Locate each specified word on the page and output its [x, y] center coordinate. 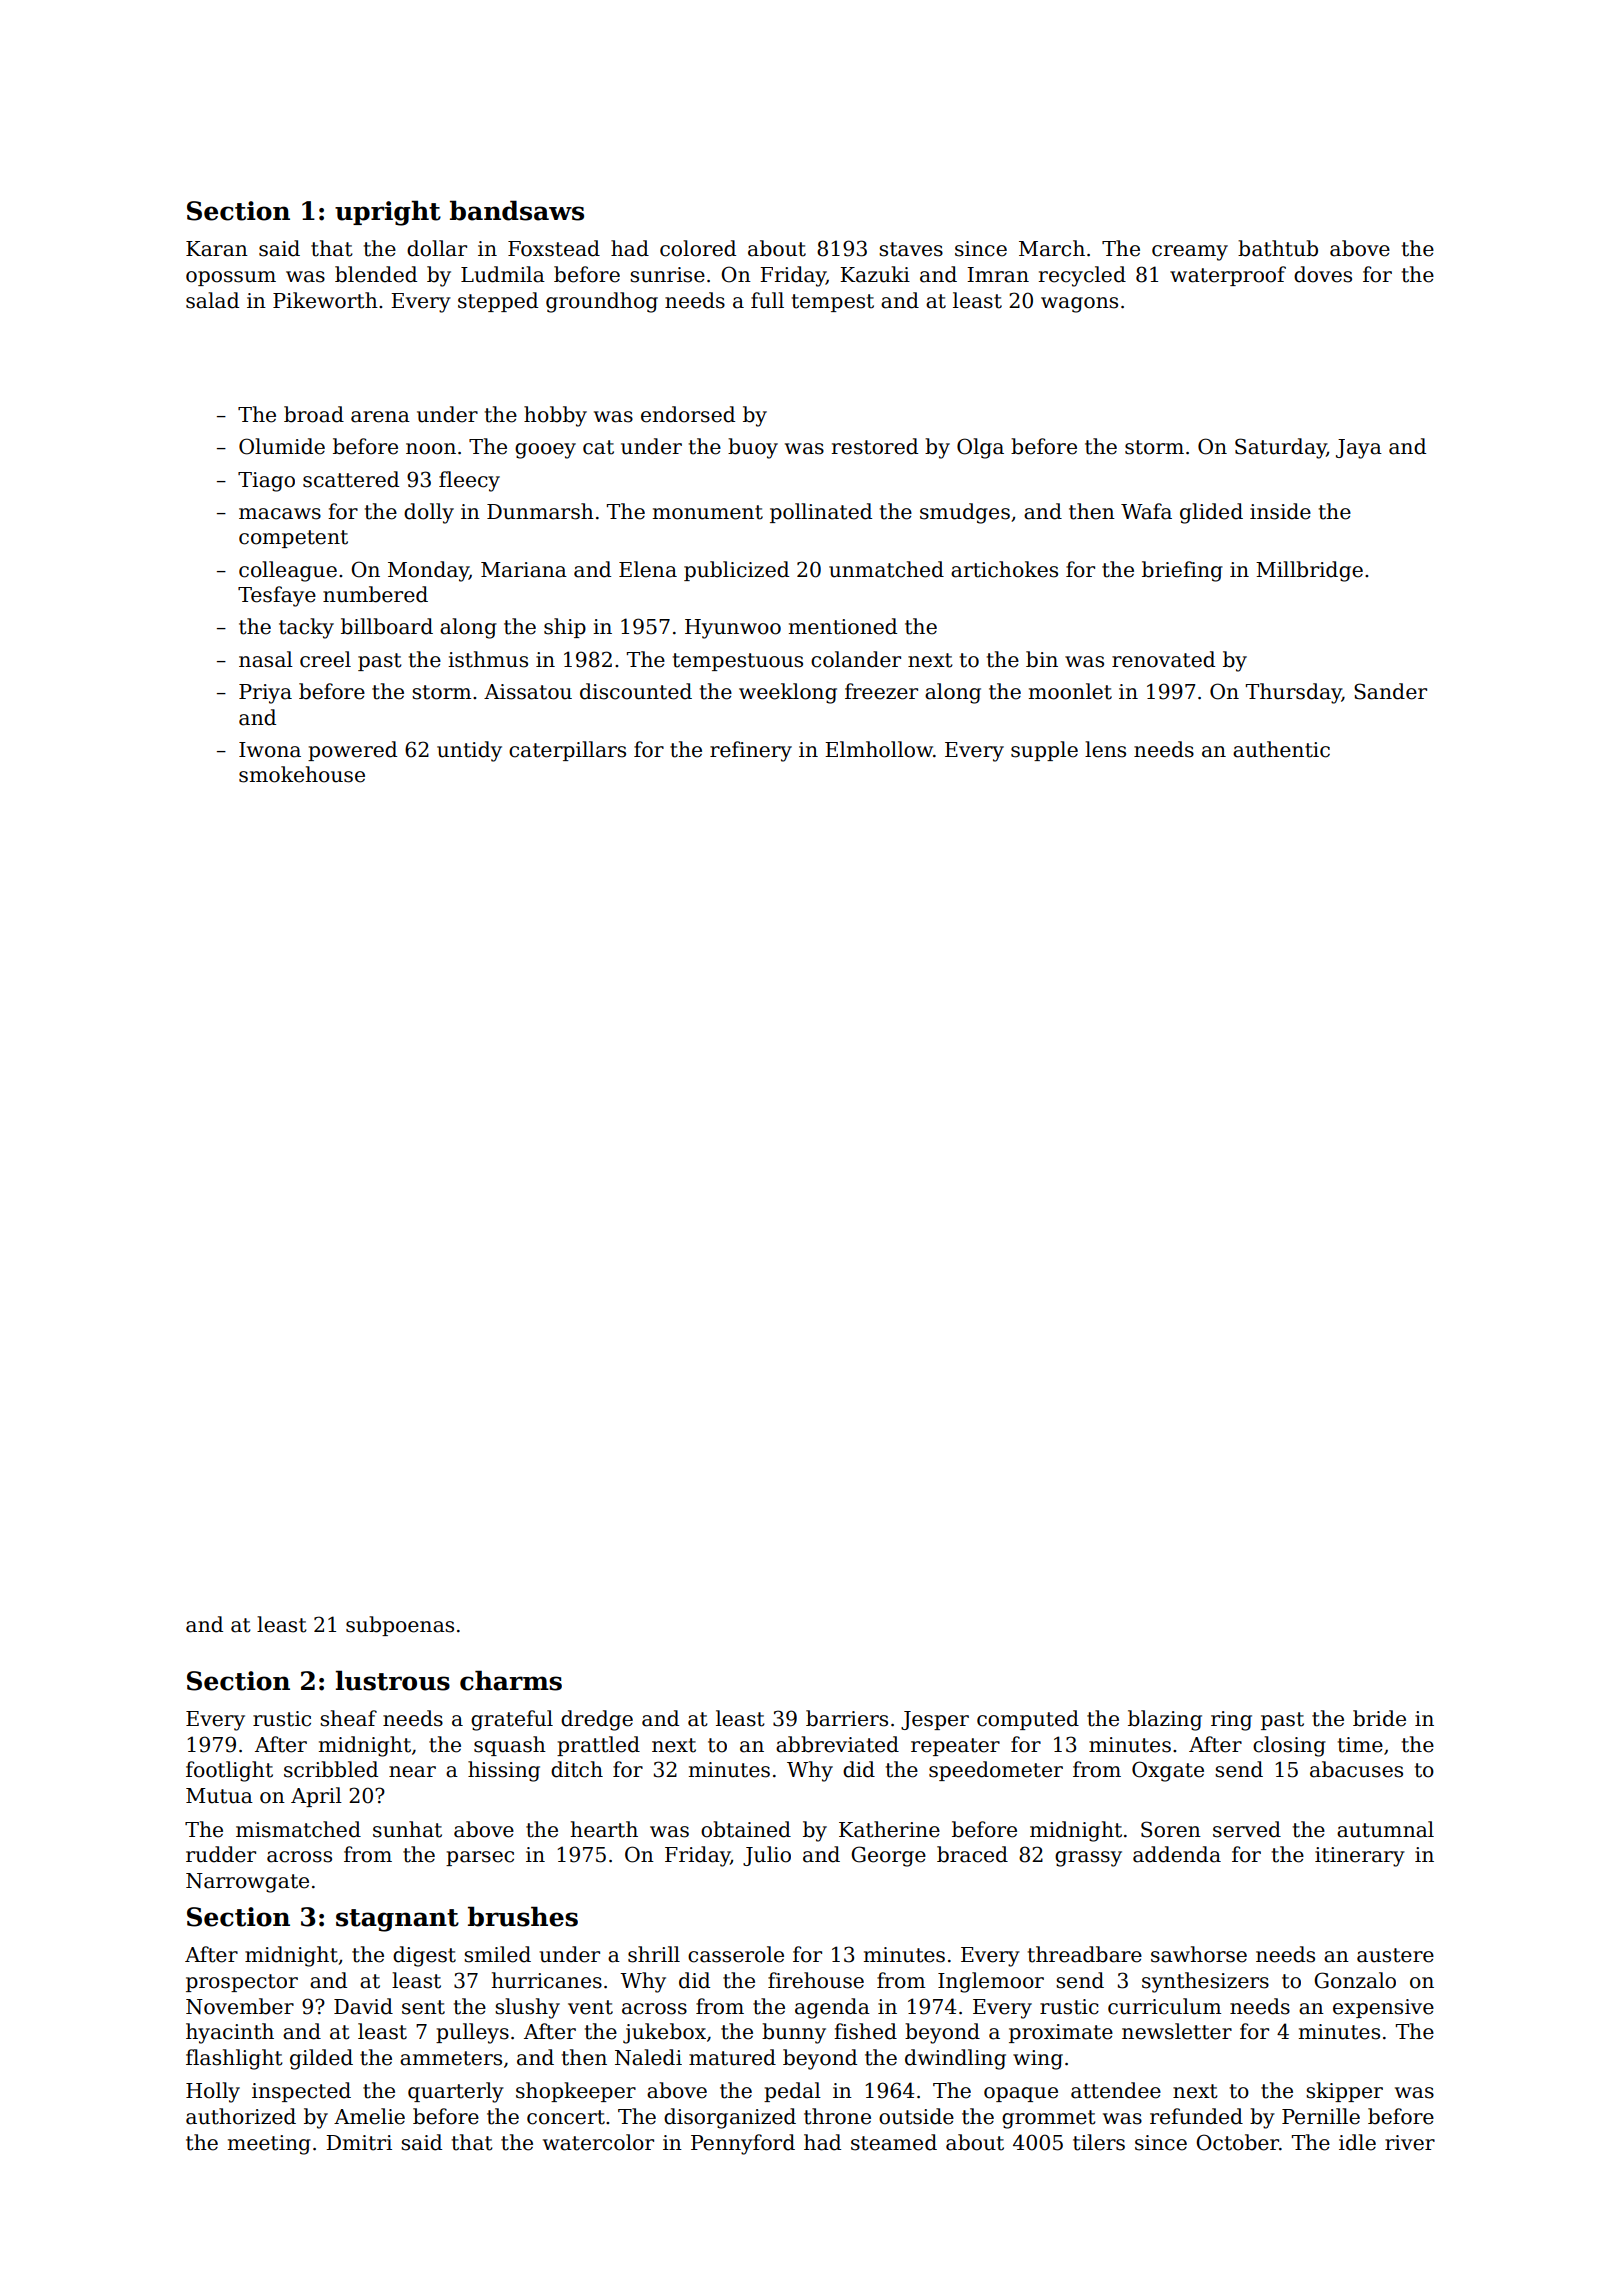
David [363, 2006]
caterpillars [567, 751]
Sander [1390, 691]
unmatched [886, 569]
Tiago [266, 482]
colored [698, 248]
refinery [751, 751]
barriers [847, 1718]
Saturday [1281, 448]
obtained [746, 1829]
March [1052, 248]
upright [388, 213]
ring [1231, 1721]
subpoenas [400, 1626]
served [1247, 1829]
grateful [512, 1720]
